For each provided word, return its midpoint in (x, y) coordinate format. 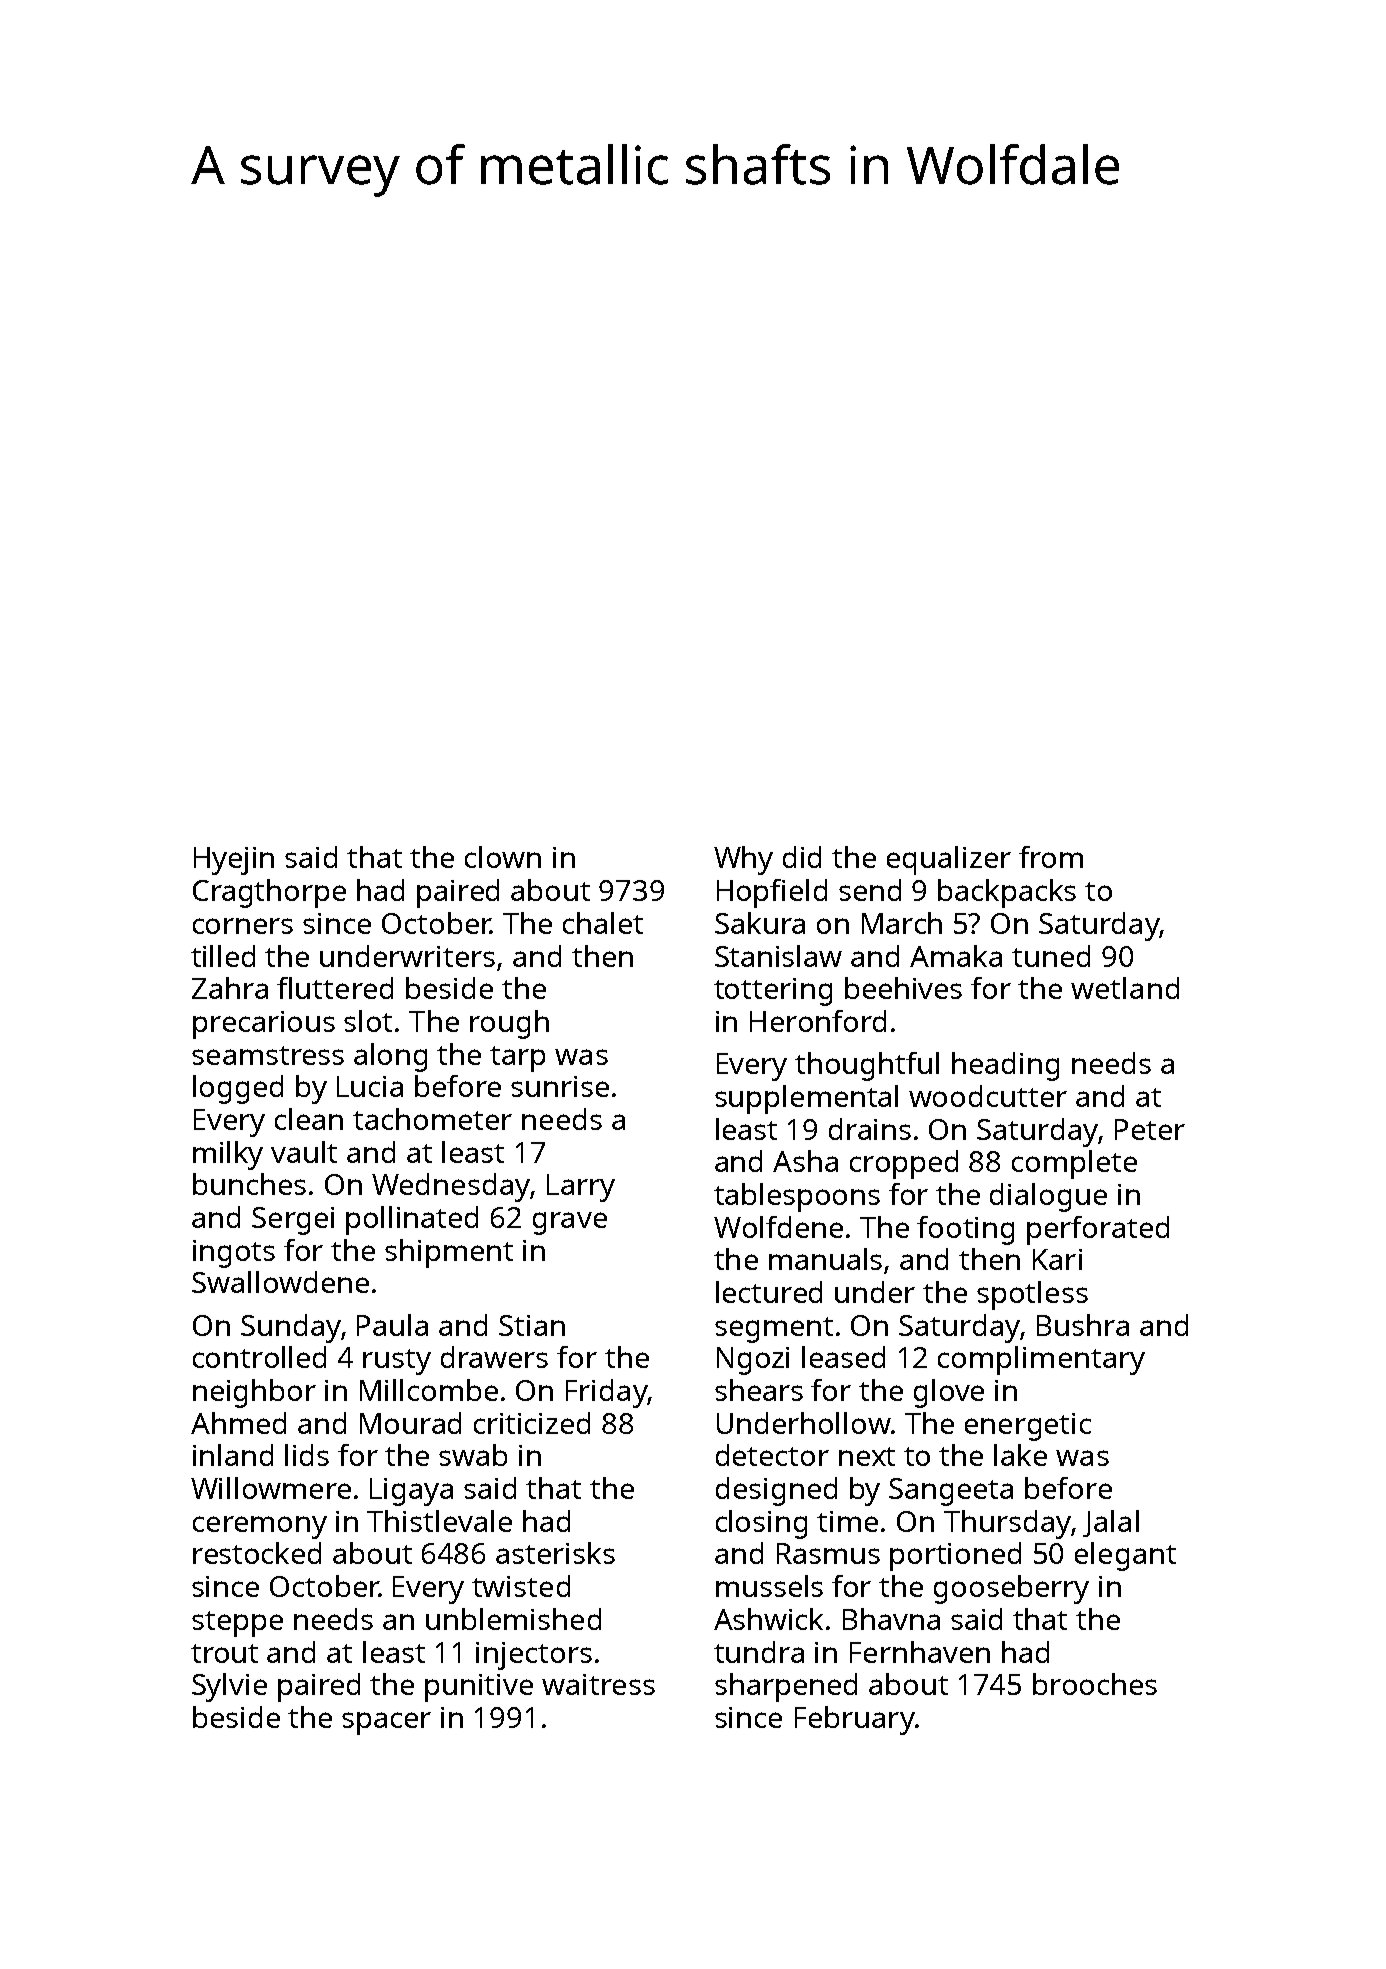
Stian (532, 1325)
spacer (386, 1723)
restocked (257, 1553)
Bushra (1083, 1325)
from (1051, 857)
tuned (1051, 956)
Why (743, 860)
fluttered (335, 988)
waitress (598, 1684)
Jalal (1111, 1523)
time (847, 1521)
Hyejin (234, 861)
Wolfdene (778, 1227)
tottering (773, 992)
